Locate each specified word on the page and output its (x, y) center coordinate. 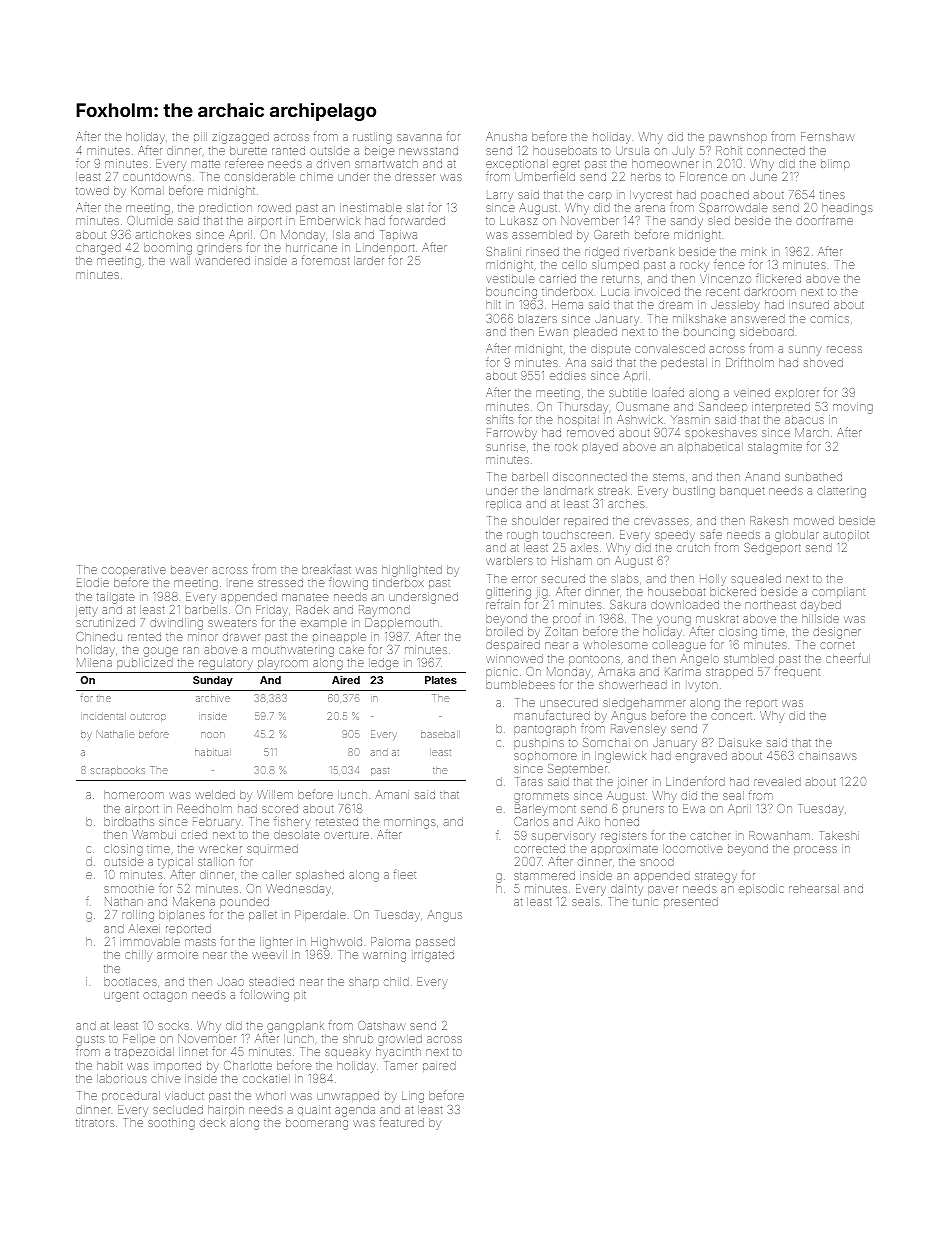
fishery (292, 822)
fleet (405, 875)
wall (180, 260)
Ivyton (703, 686)
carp (600, 196)
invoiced (658, 291)
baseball (440, 734)
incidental (103, 716)
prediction (225, 208)
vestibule (510, 278)
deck (212, 1122)
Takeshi (840, 835)
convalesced (670, 348)
